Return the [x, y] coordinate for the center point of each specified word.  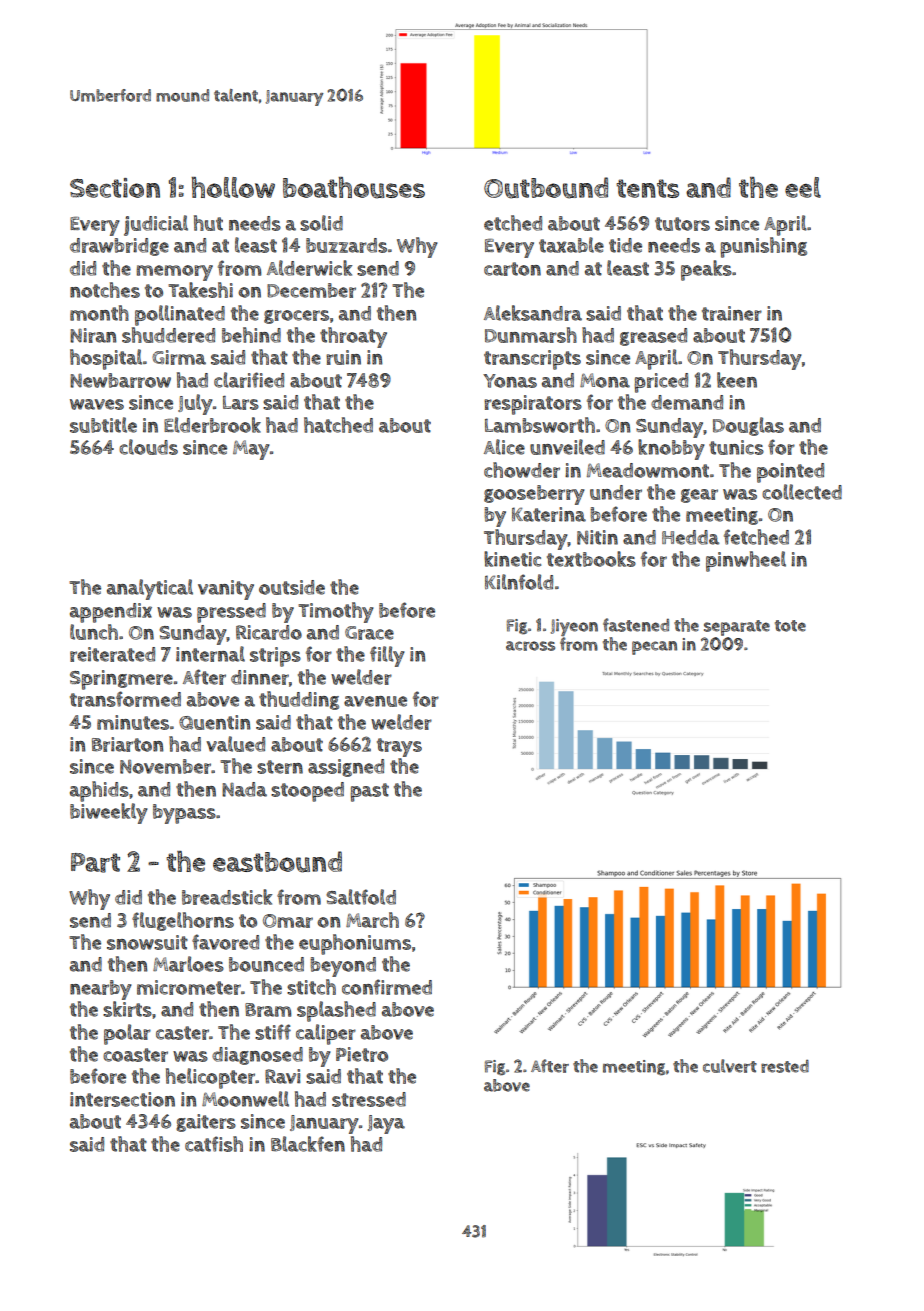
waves [97, 404]
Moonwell [245, 1099]
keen [737, 380]
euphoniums [355, 944]
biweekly [109, 813]
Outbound [546, 188]
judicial [156, 225]
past [369, 792]
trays [399, 747]
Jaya [386, 1124]
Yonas [510, 381]
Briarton [127, 744]
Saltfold [361, 897]
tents [647, 188]
